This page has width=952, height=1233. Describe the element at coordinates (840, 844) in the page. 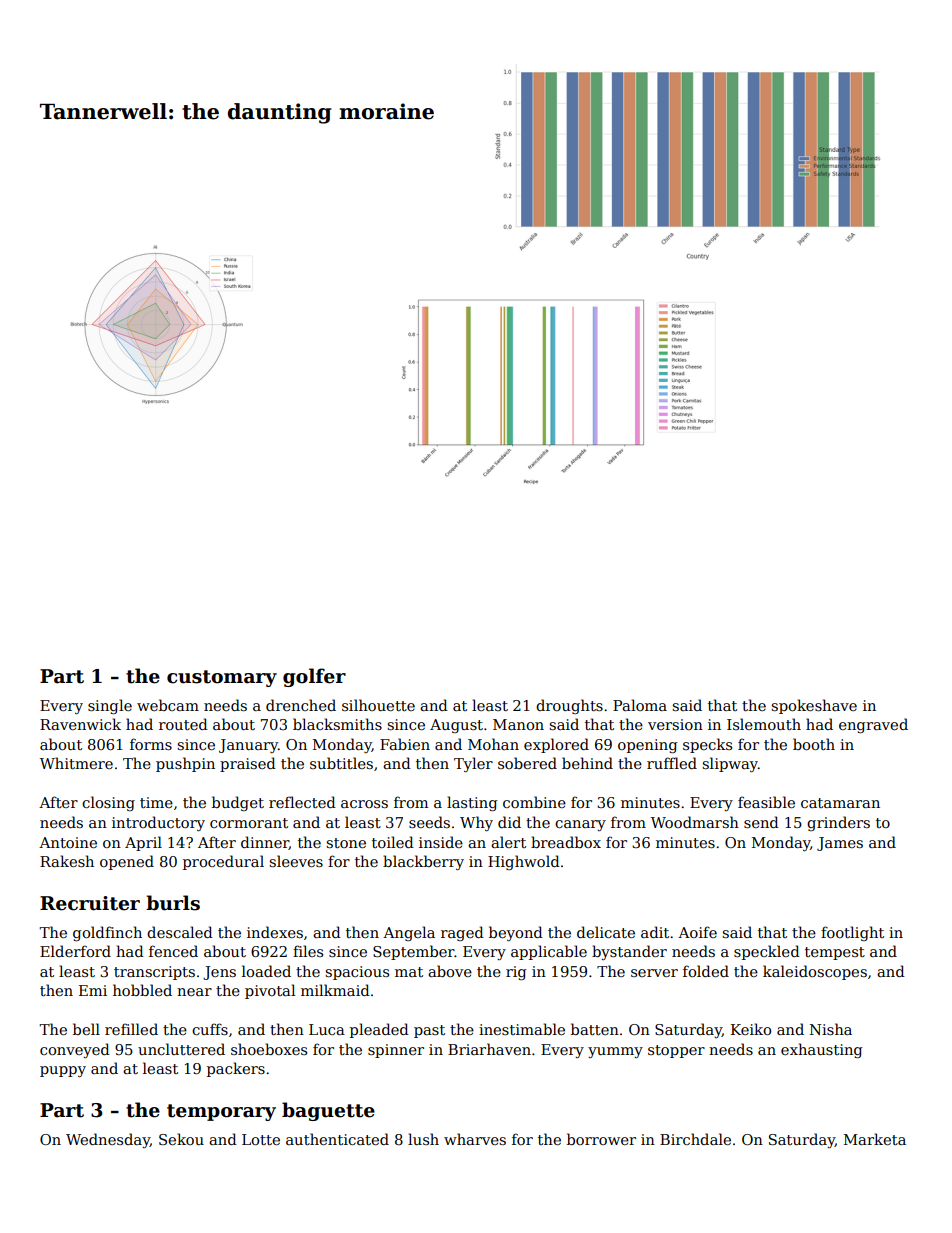

I see `James` at that location.
